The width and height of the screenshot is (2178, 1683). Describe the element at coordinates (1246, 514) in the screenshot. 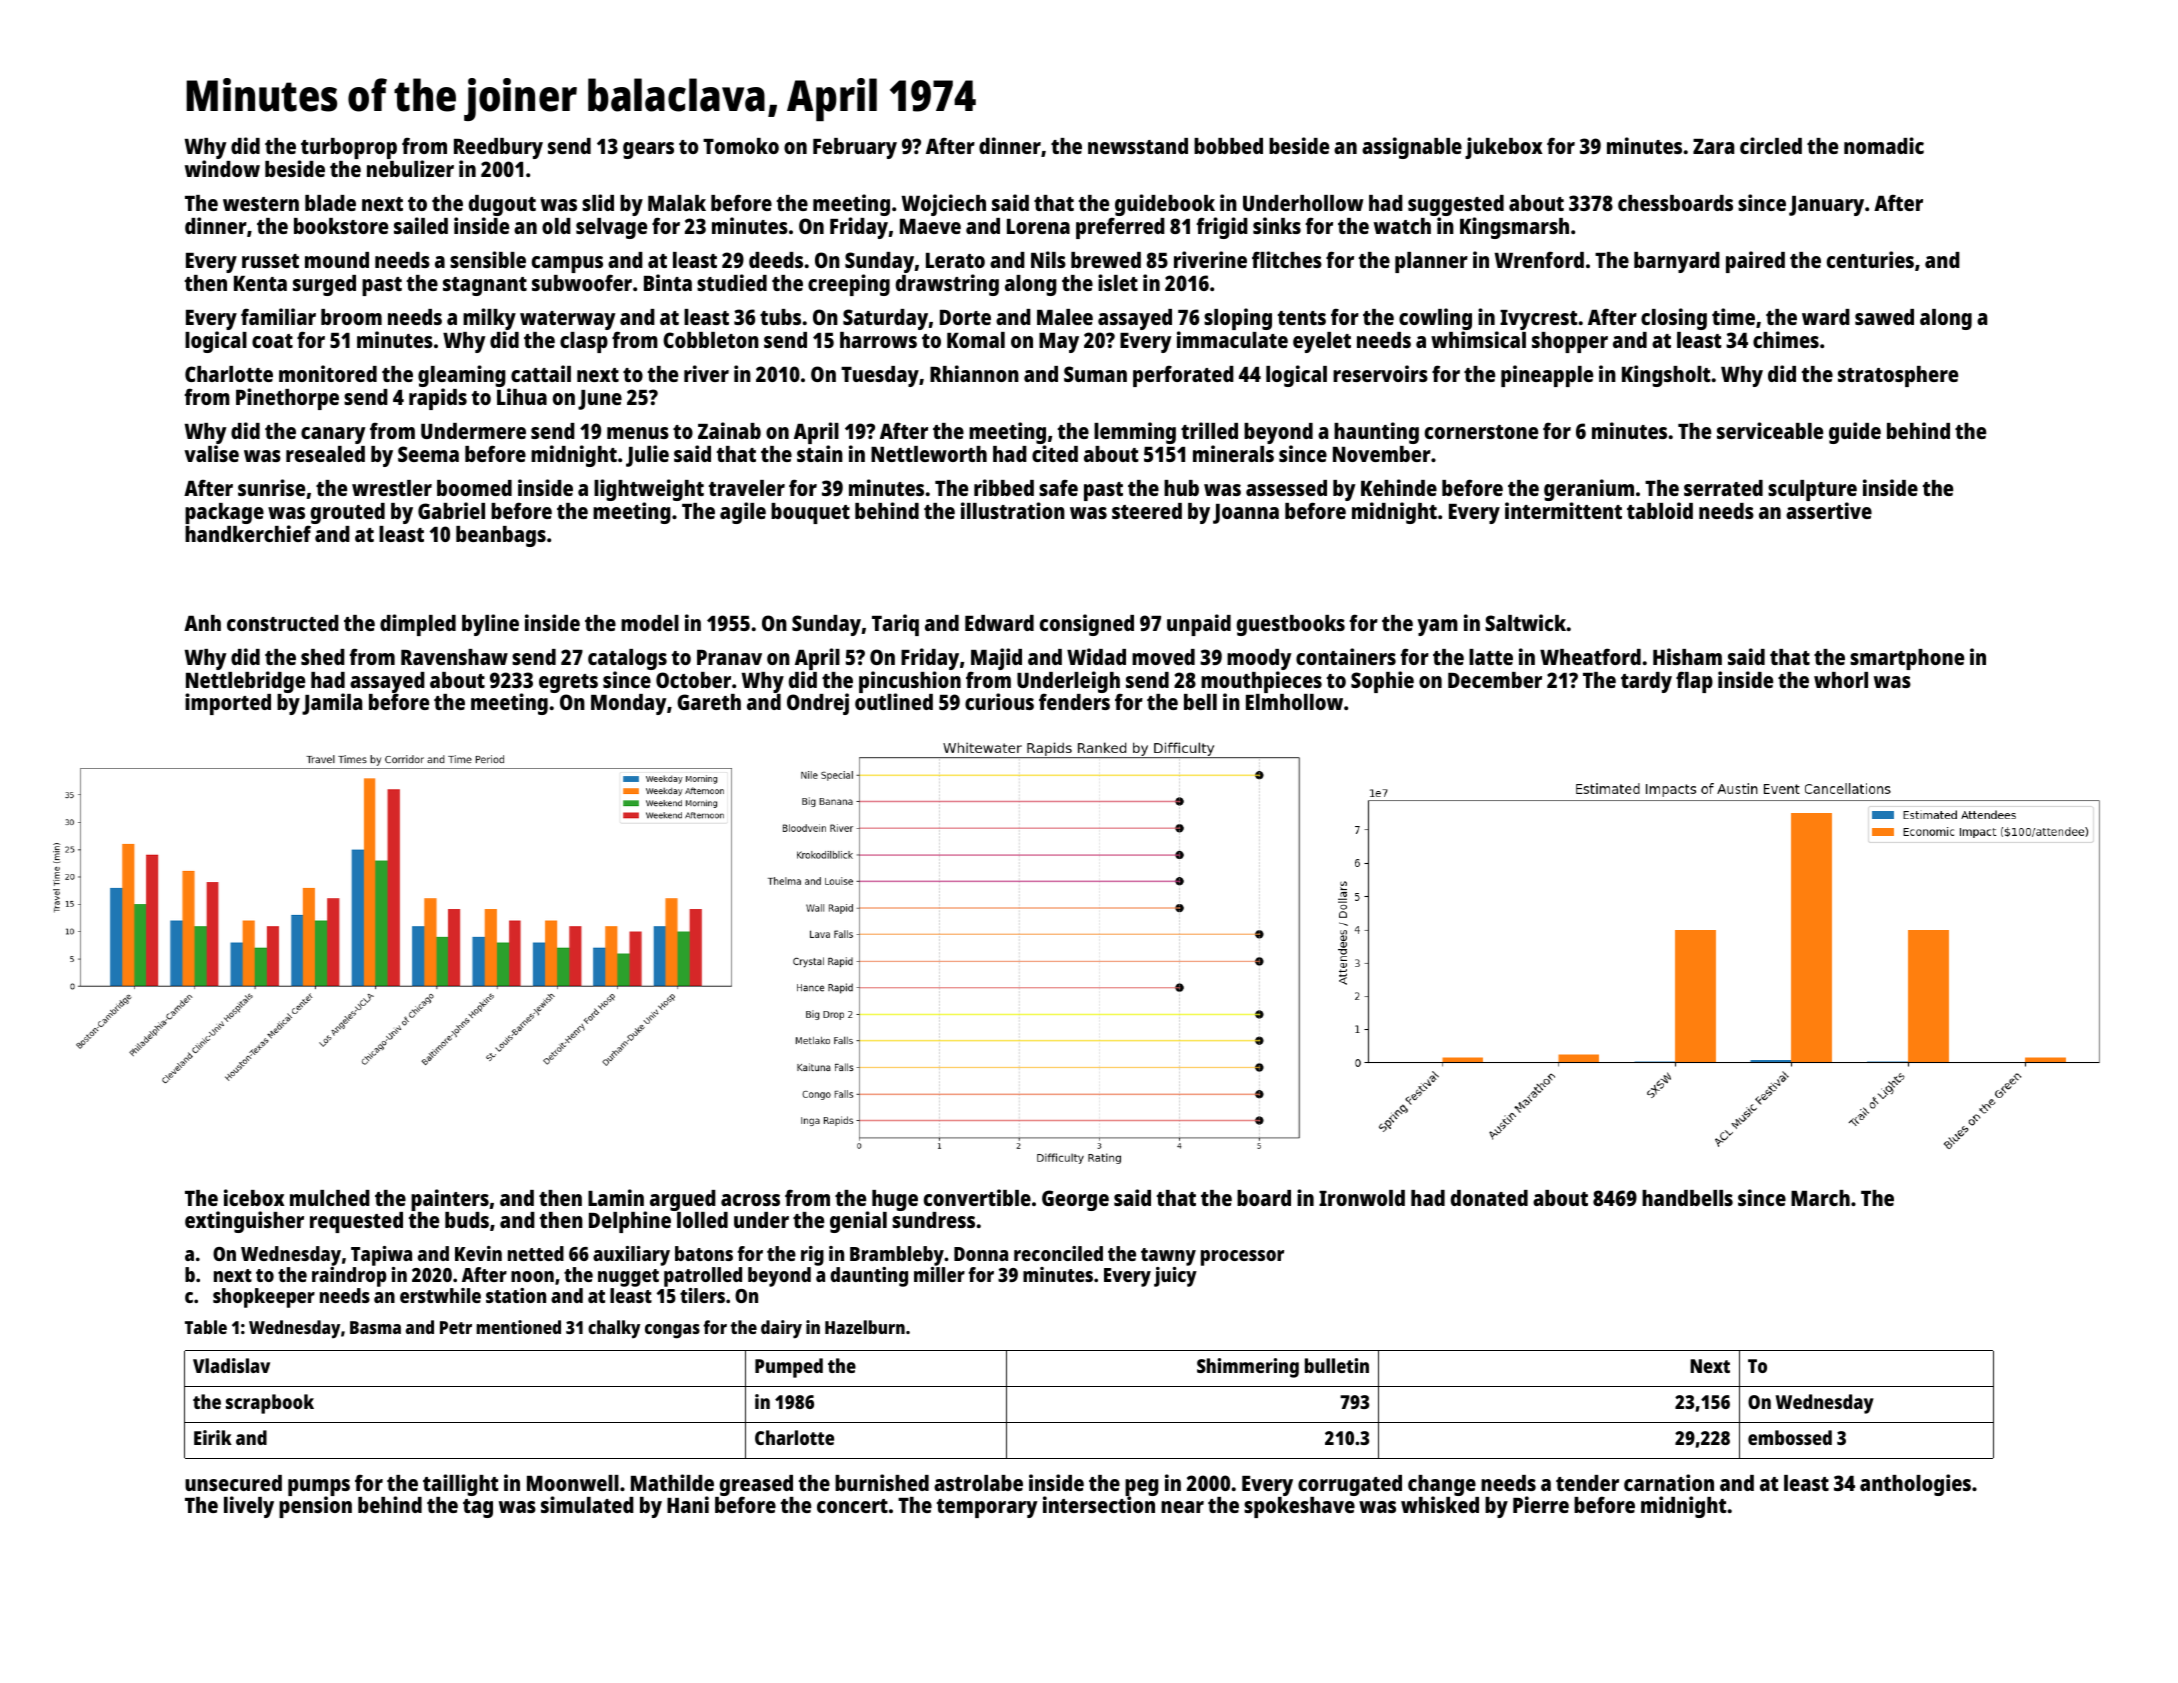

I see `Joanna` at that location.
